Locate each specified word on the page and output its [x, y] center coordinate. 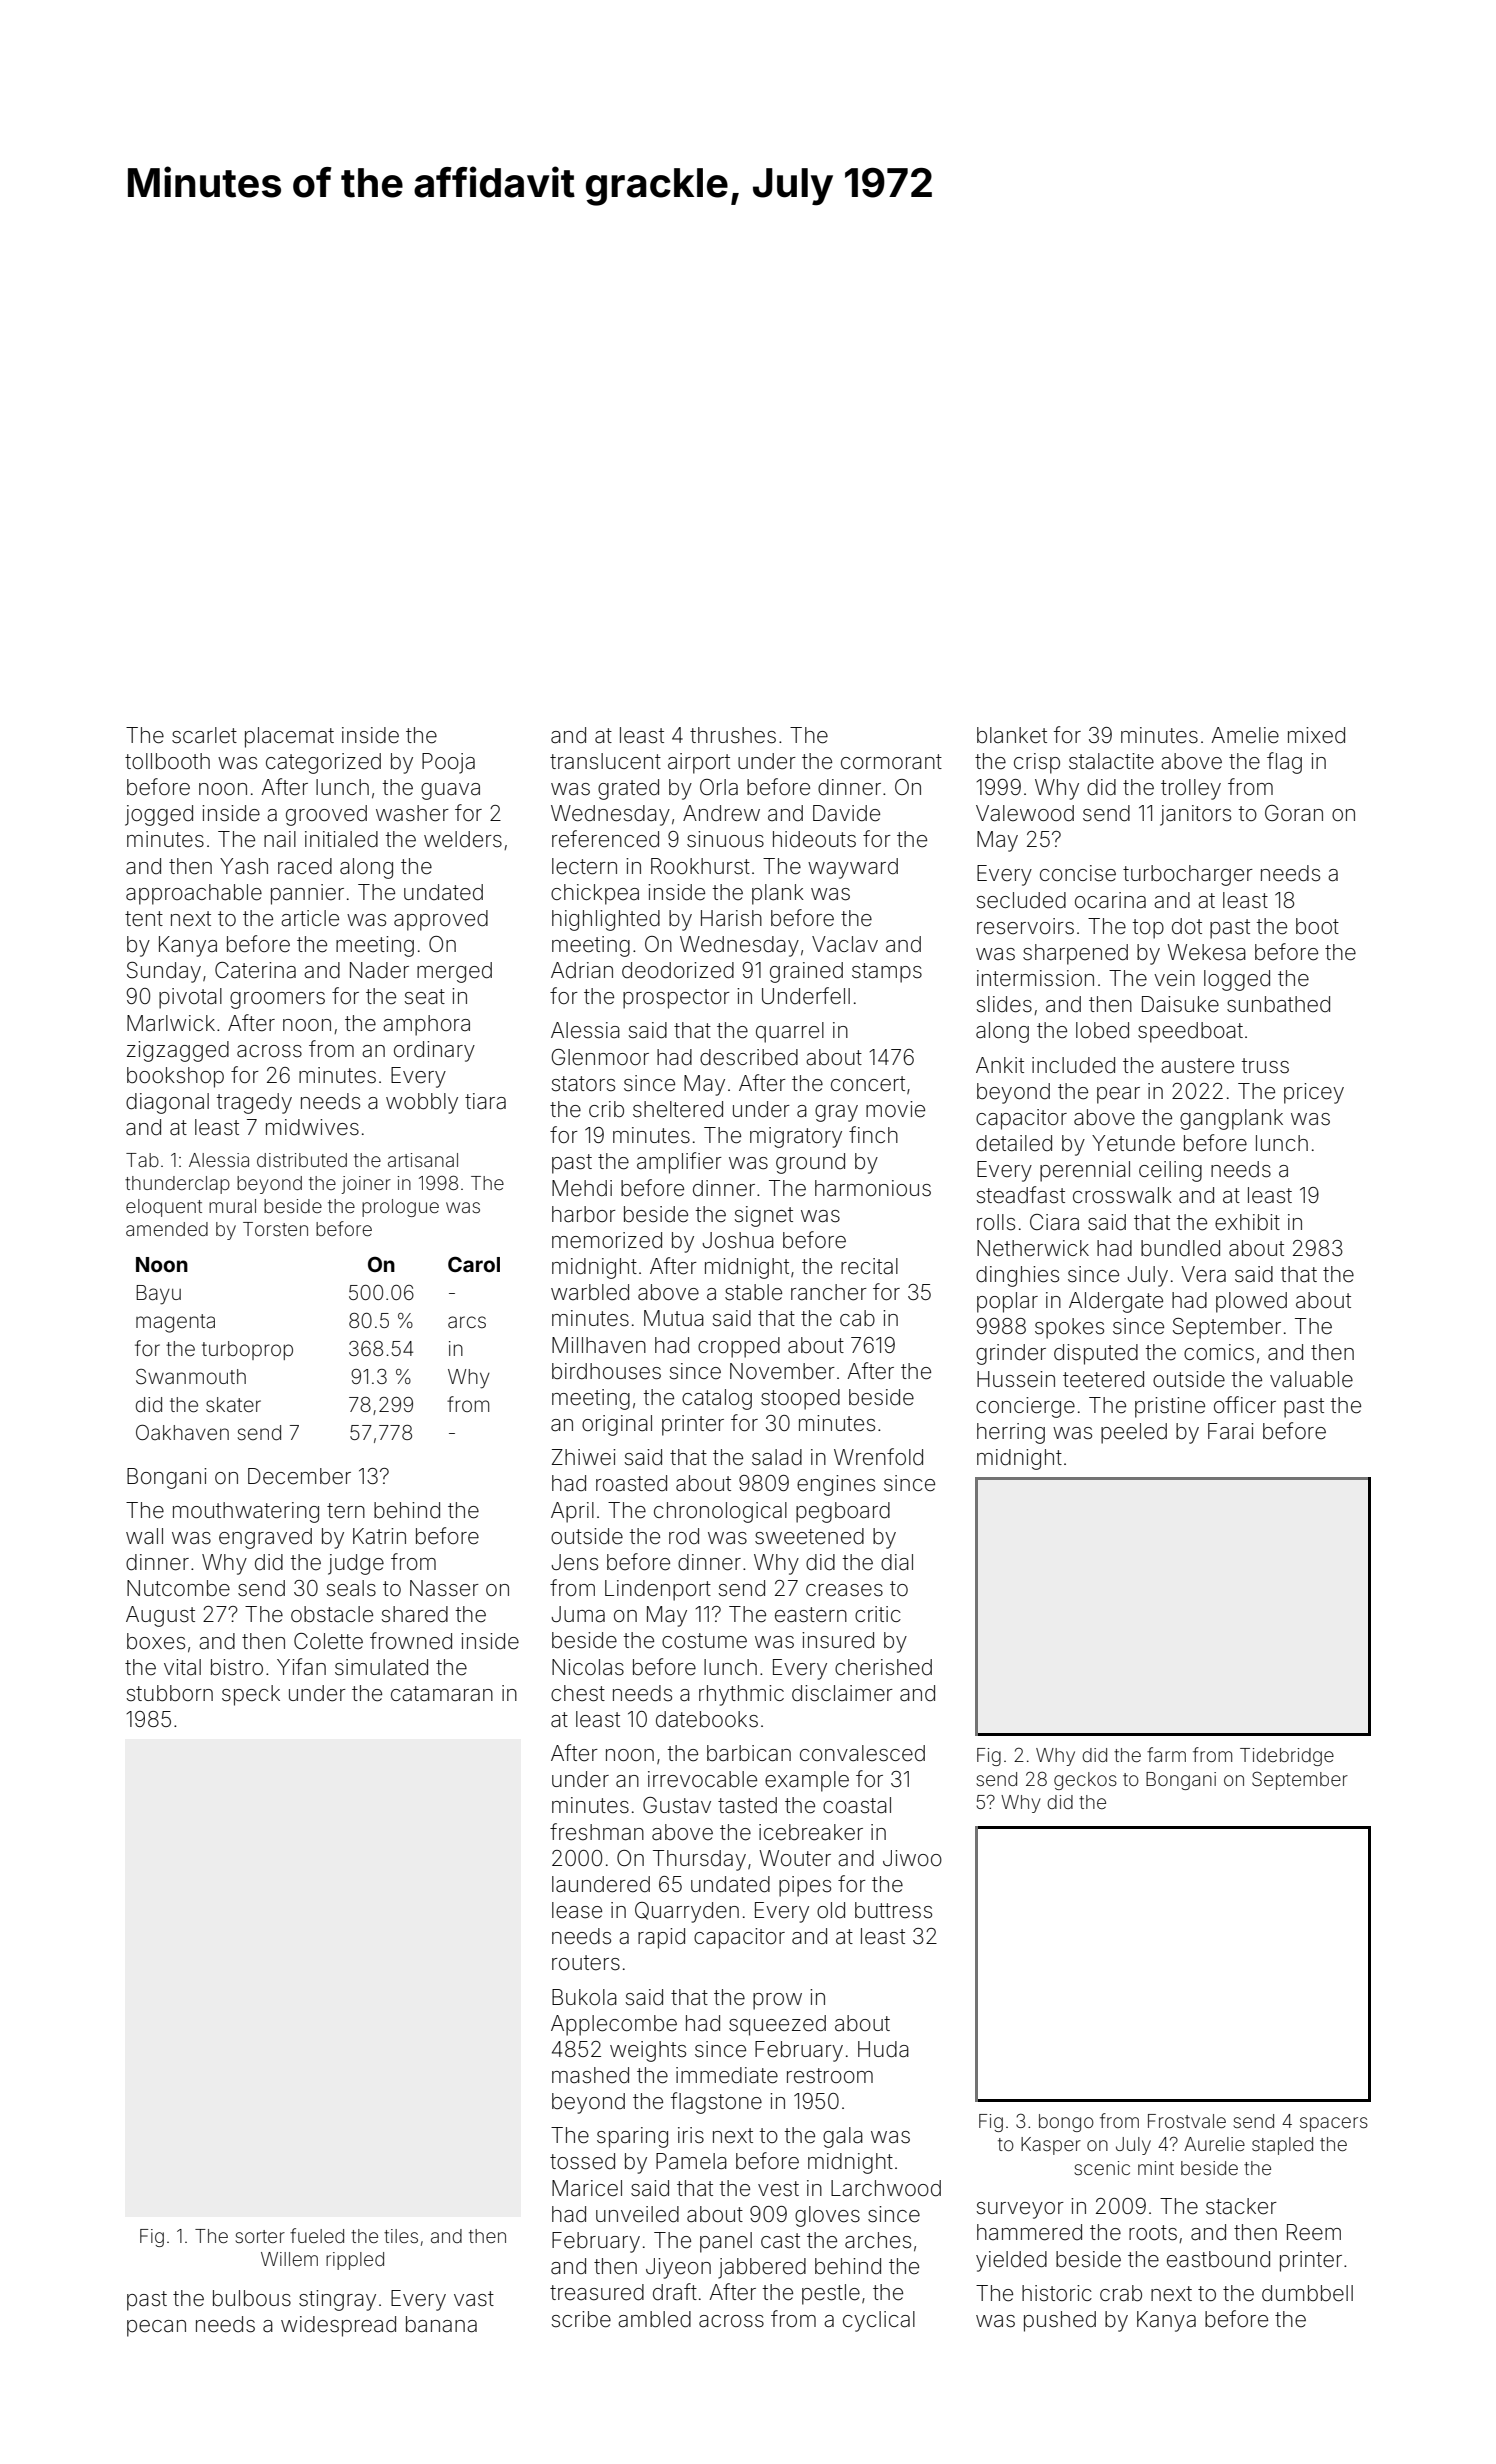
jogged [159, 815]
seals [351, 1588]
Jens [574, 1562]
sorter [260, 2236]
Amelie [1245, 735]
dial [897, 1562]
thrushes [733, 735]
